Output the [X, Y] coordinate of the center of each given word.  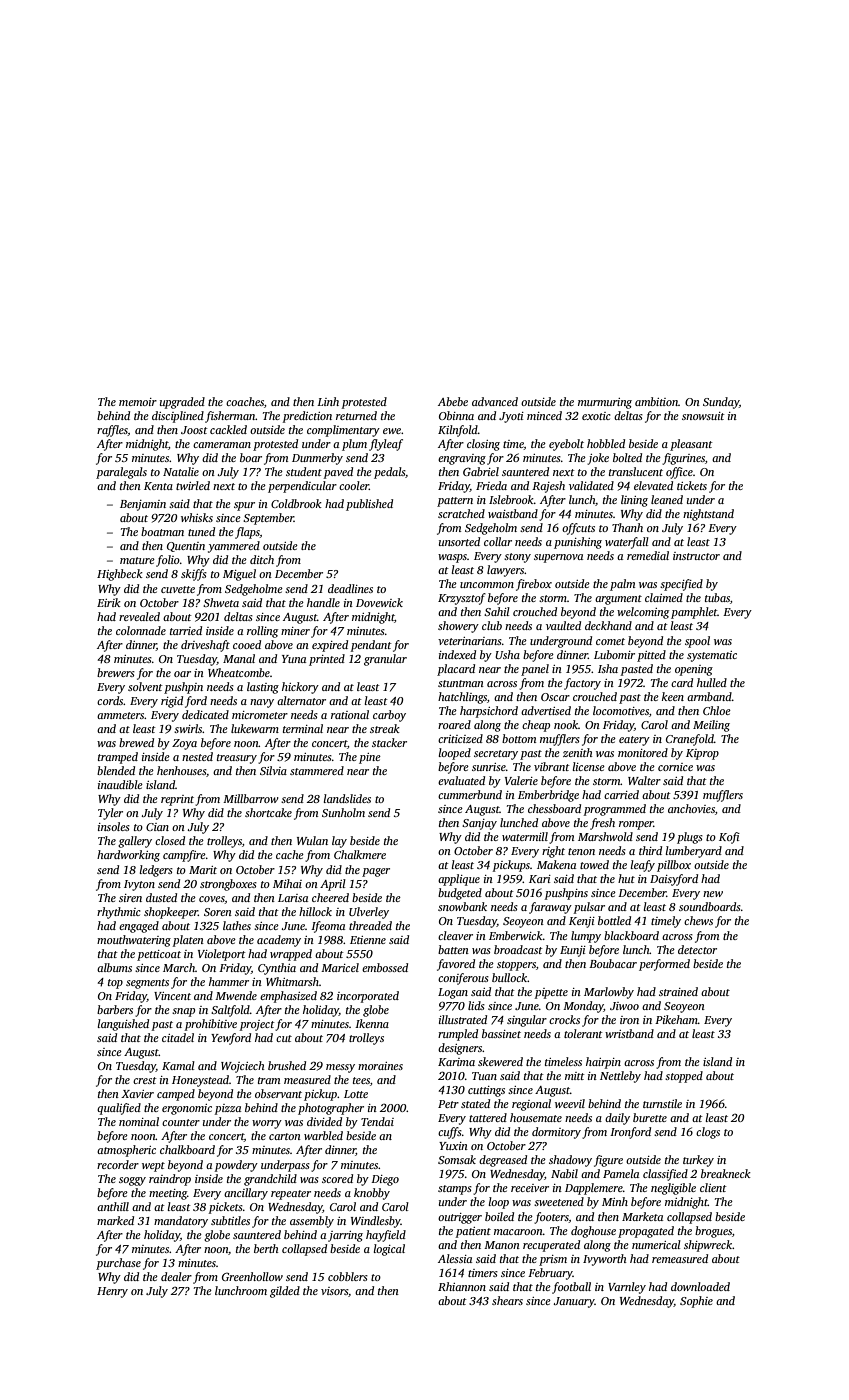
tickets [692, 485]
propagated [646, 1232]
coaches [245, 401]
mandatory [181, 1222]
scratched [461, 513]
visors [334, 1291]
